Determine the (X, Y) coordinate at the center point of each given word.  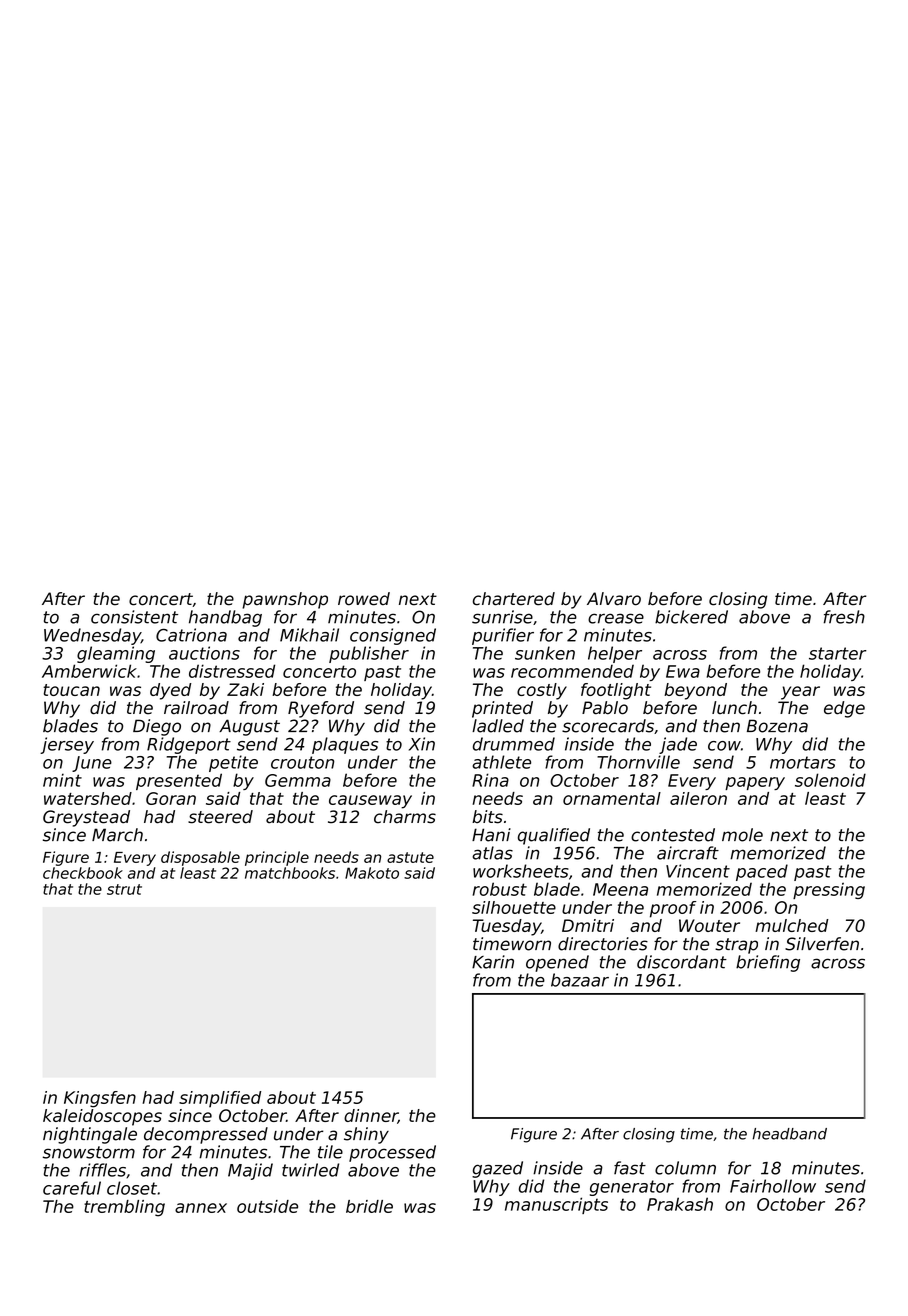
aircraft (688, 853)
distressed (232, 671)
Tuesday (507, 927)
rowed (364, 599)
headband (789, 1134)
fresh (844, 617)
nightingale (90, 1135)
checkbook (83, 873)
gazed (497, 1169)
